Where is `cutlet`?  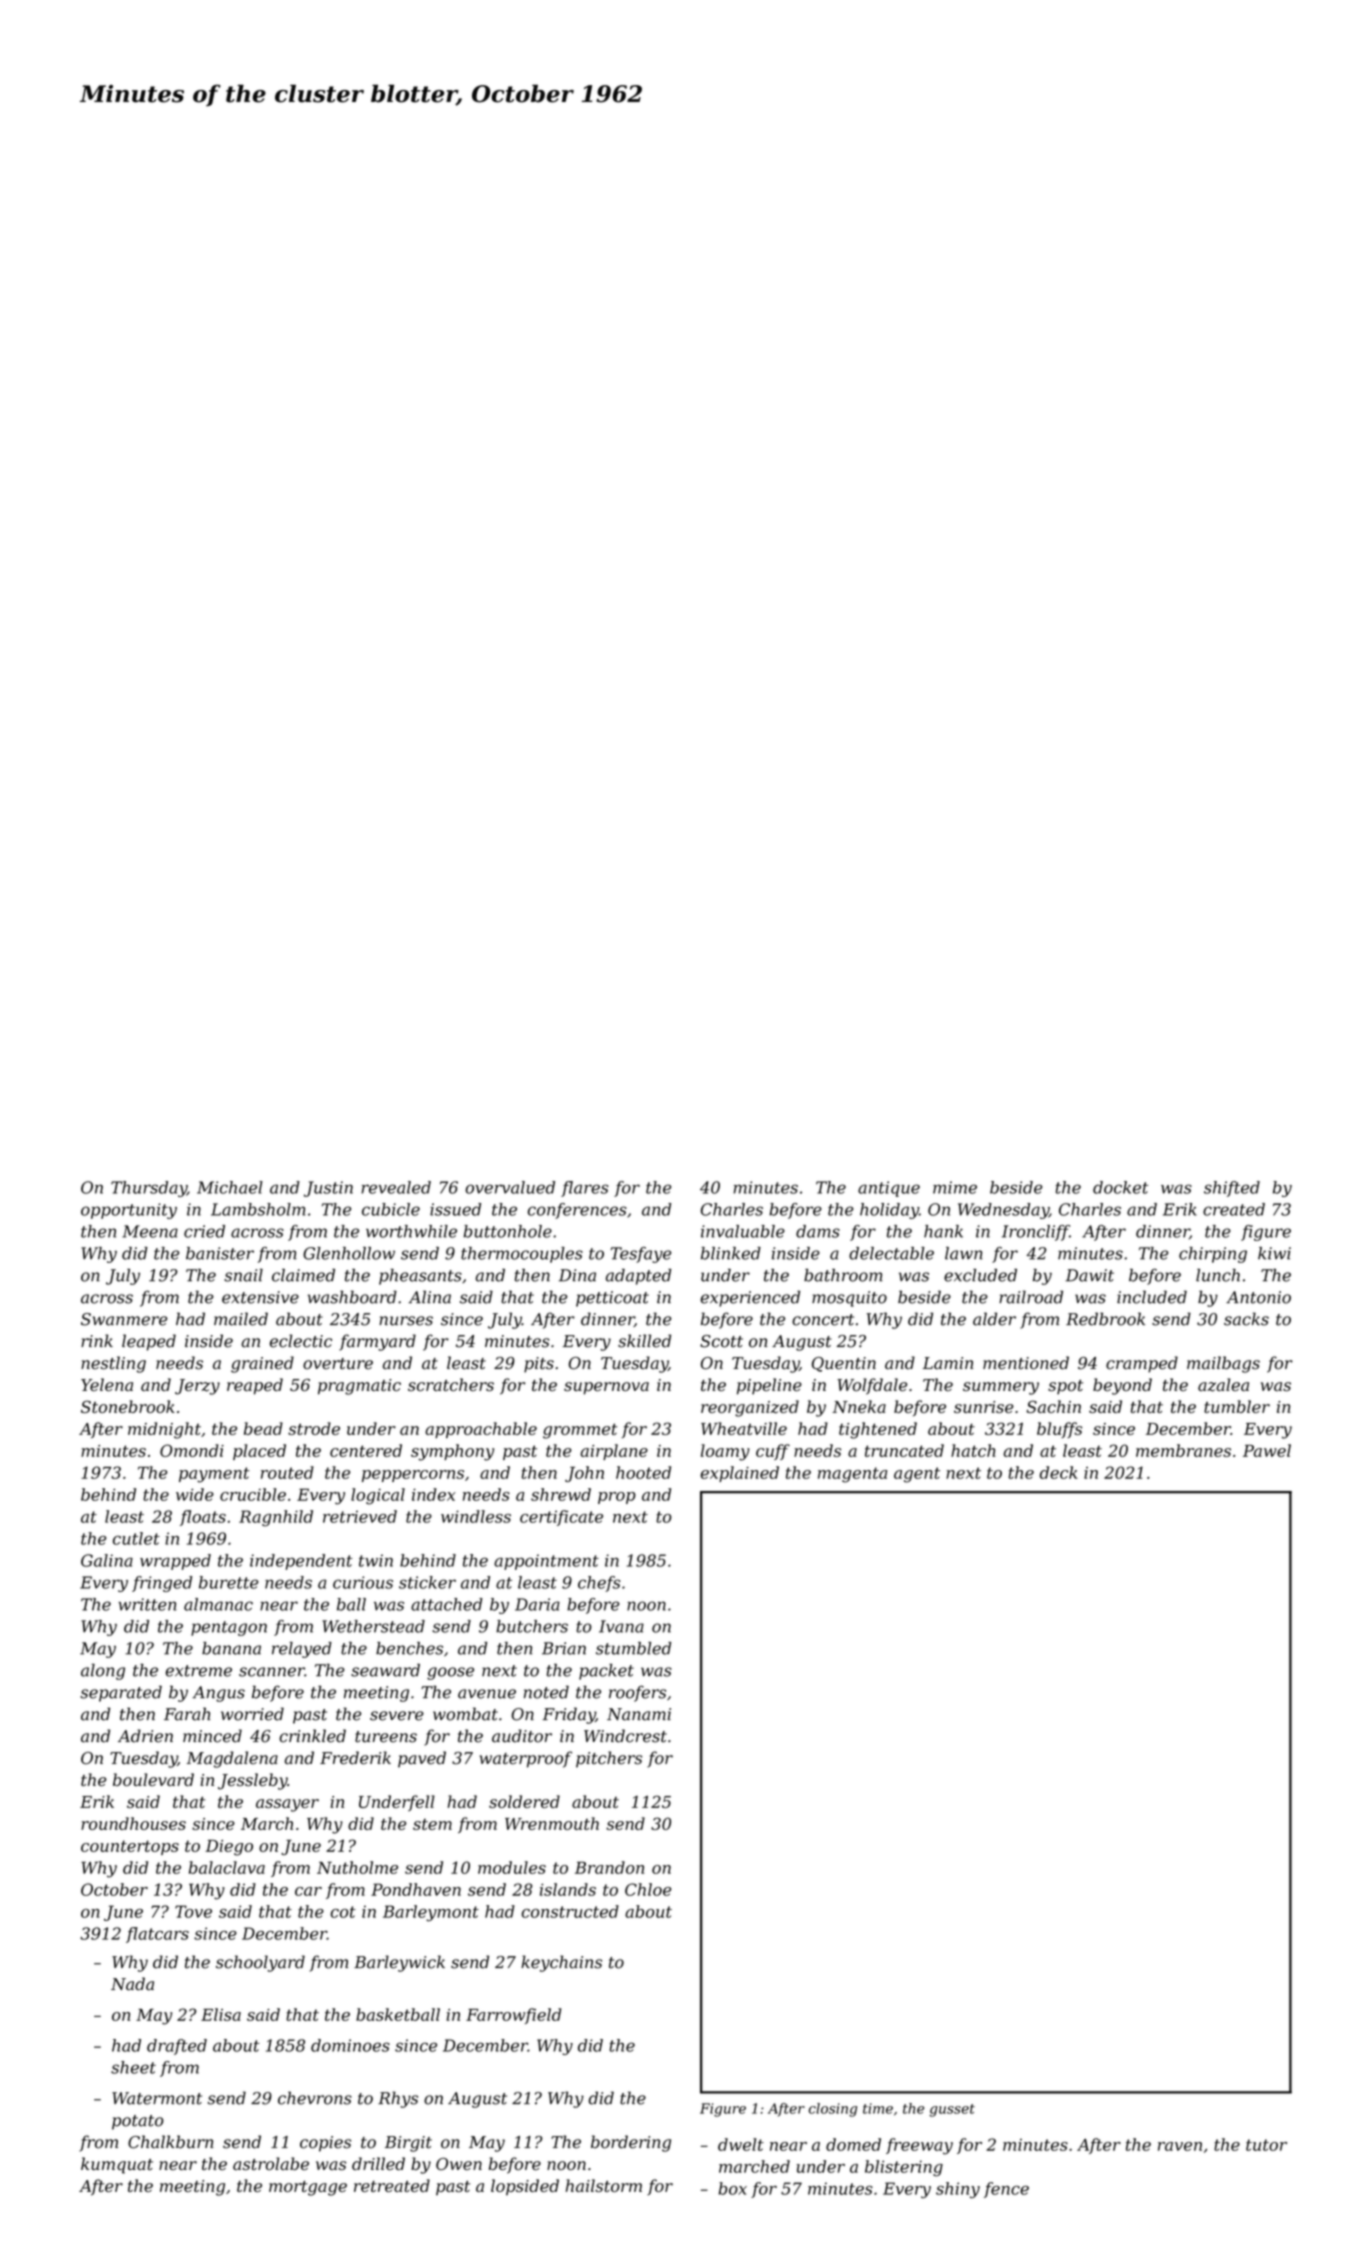
cutlet is located at coordinates (136, 1538).
